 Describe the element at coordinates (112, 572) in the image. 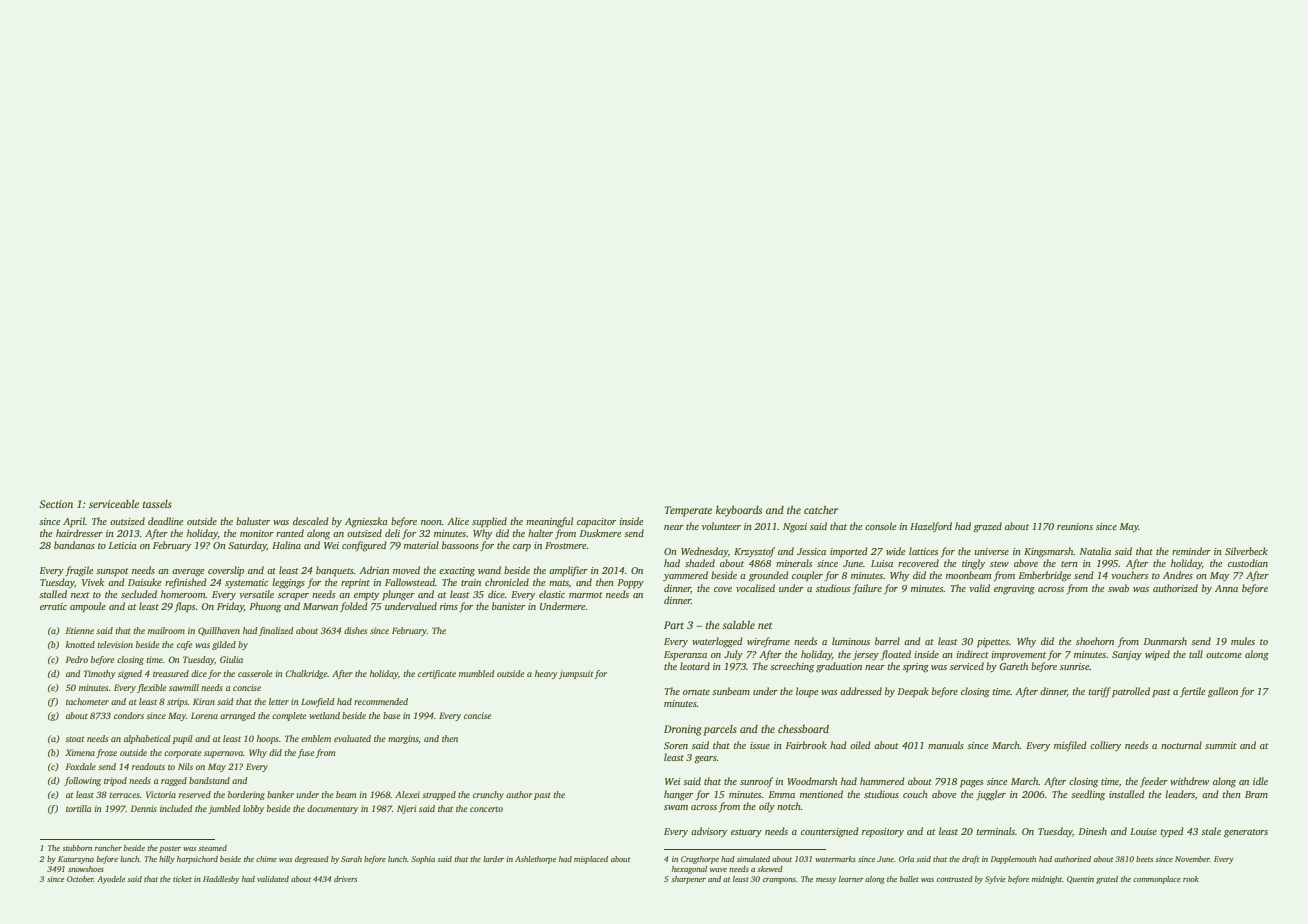

I see `sunspot` at that location.
